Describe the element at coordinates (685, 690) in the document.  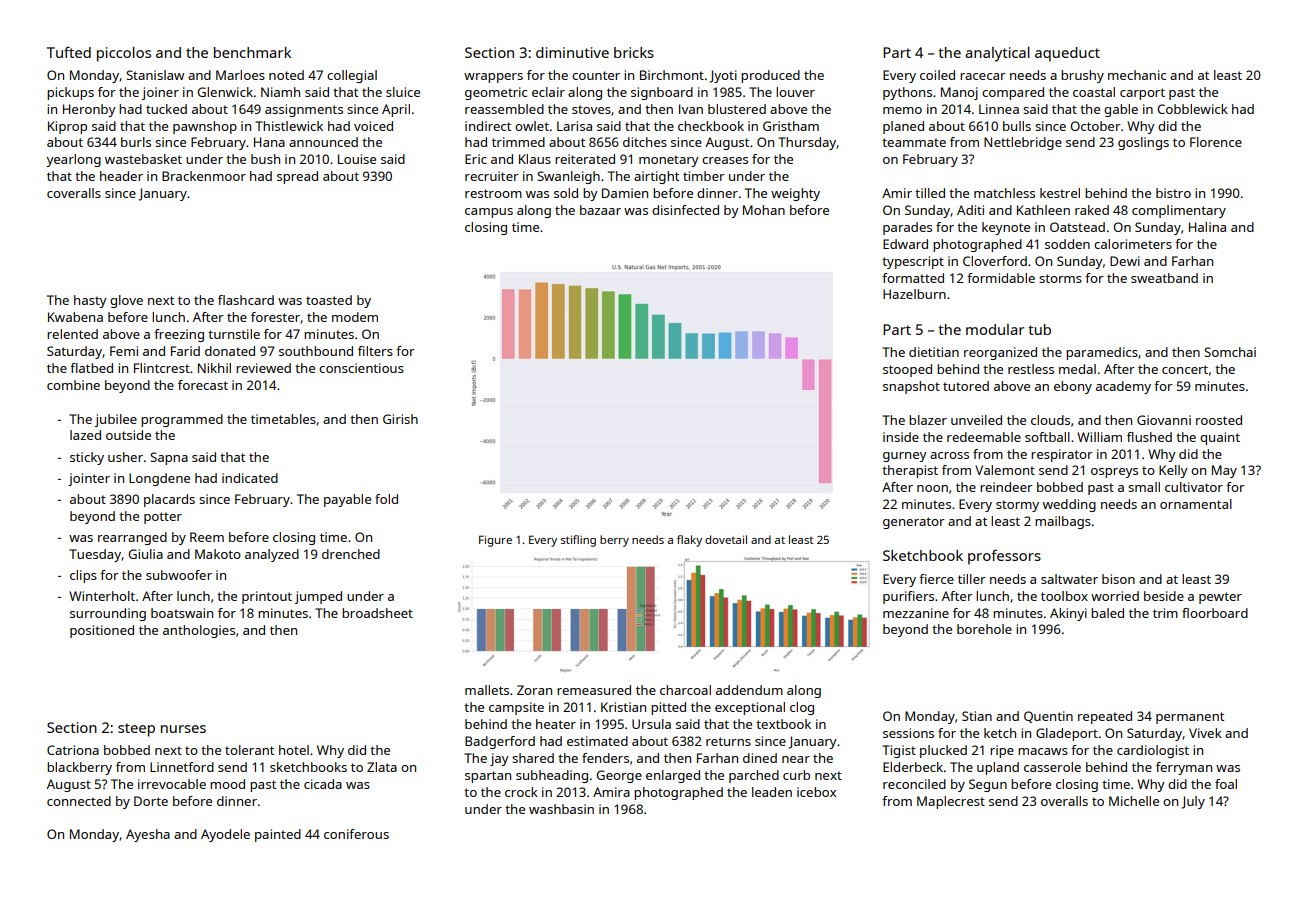
I see `charcoal` at that location.
